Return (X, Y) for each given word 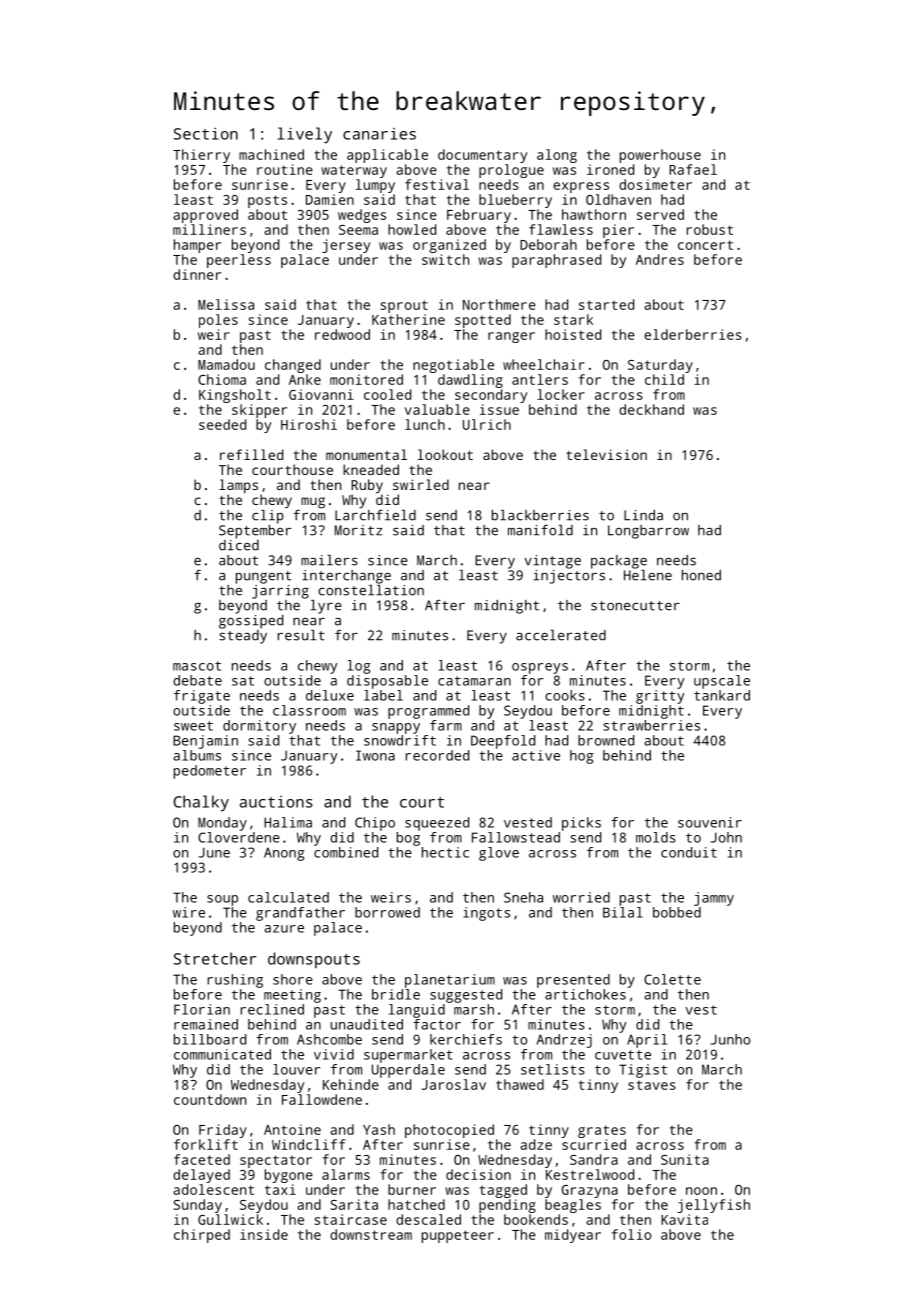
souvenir (710, 822)
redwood (342, 334)
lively (305, 135)
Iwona (375, 755)
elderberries (693, 334)
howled (412, 229)
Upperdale (408, 1071)
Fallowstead (516, 837)
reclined (272, 1009)
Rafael (693, 169)
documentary (482, 156)
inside (264, 1234)
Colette (672, 979)
